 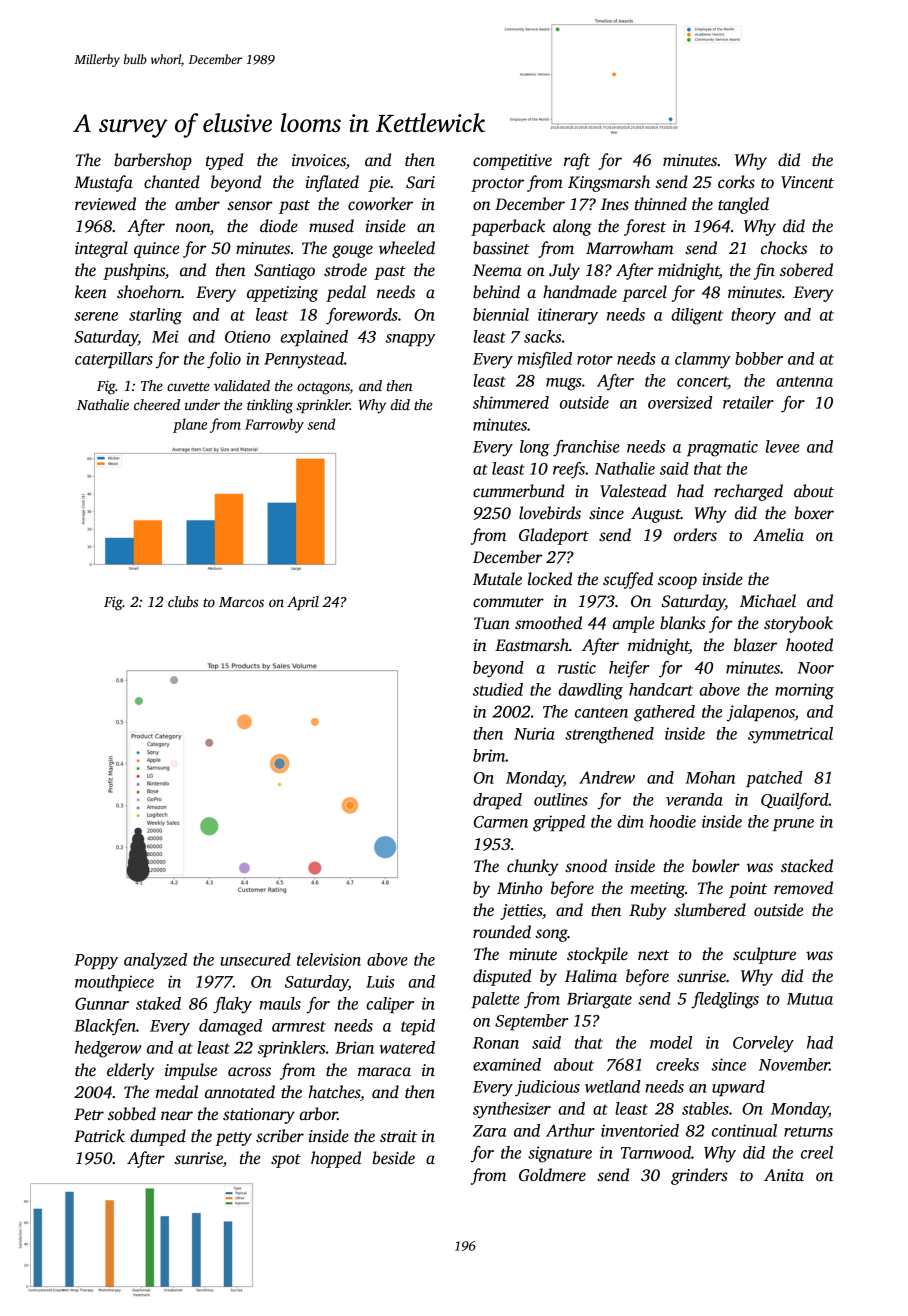 I want to click on tangled, so click(x=743, y=205).
